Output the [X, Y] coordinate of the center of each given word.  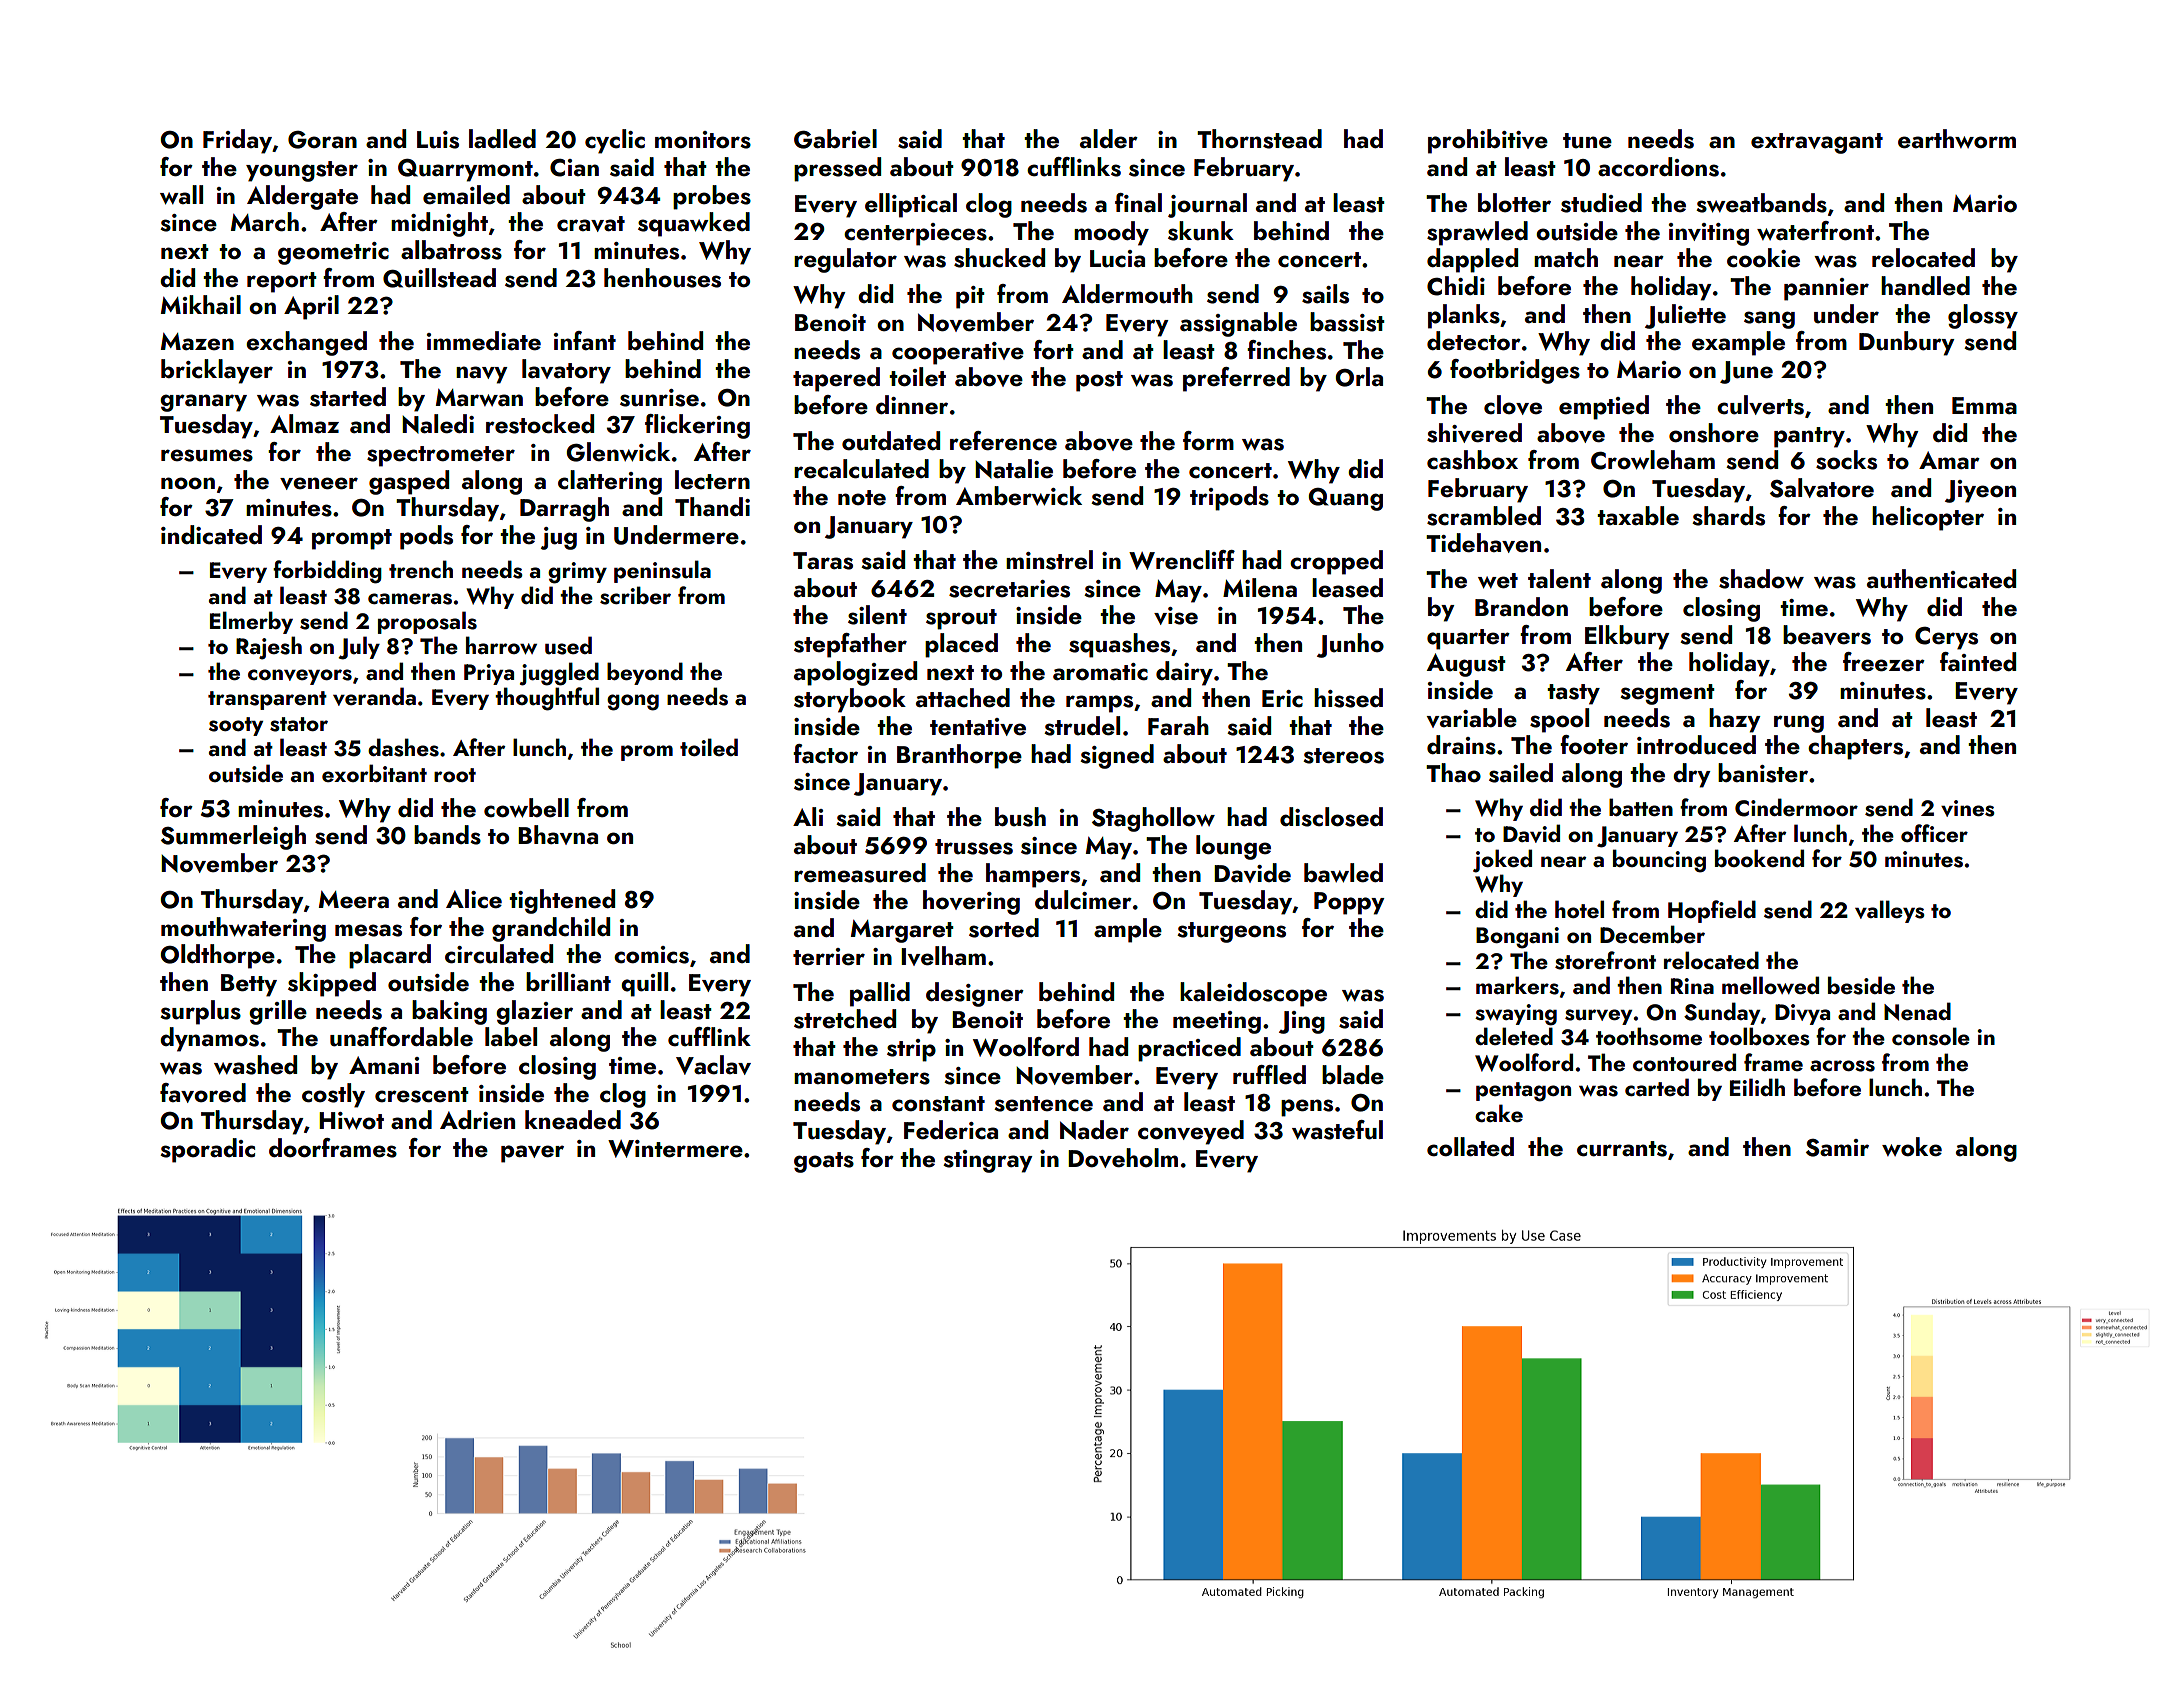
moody [1111, 233]
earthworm [1957, 138]
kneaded [573, 1119]
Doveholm [1123, 1158]
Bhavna [558, 835]
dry [1692, 775]
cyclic [615, 141]
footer [1594, 744]
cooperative [958, 353]
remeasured [860, 873]
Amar [1949, 460]
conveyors [300, 677]
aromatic [1100, 671]
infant [585, 340]
